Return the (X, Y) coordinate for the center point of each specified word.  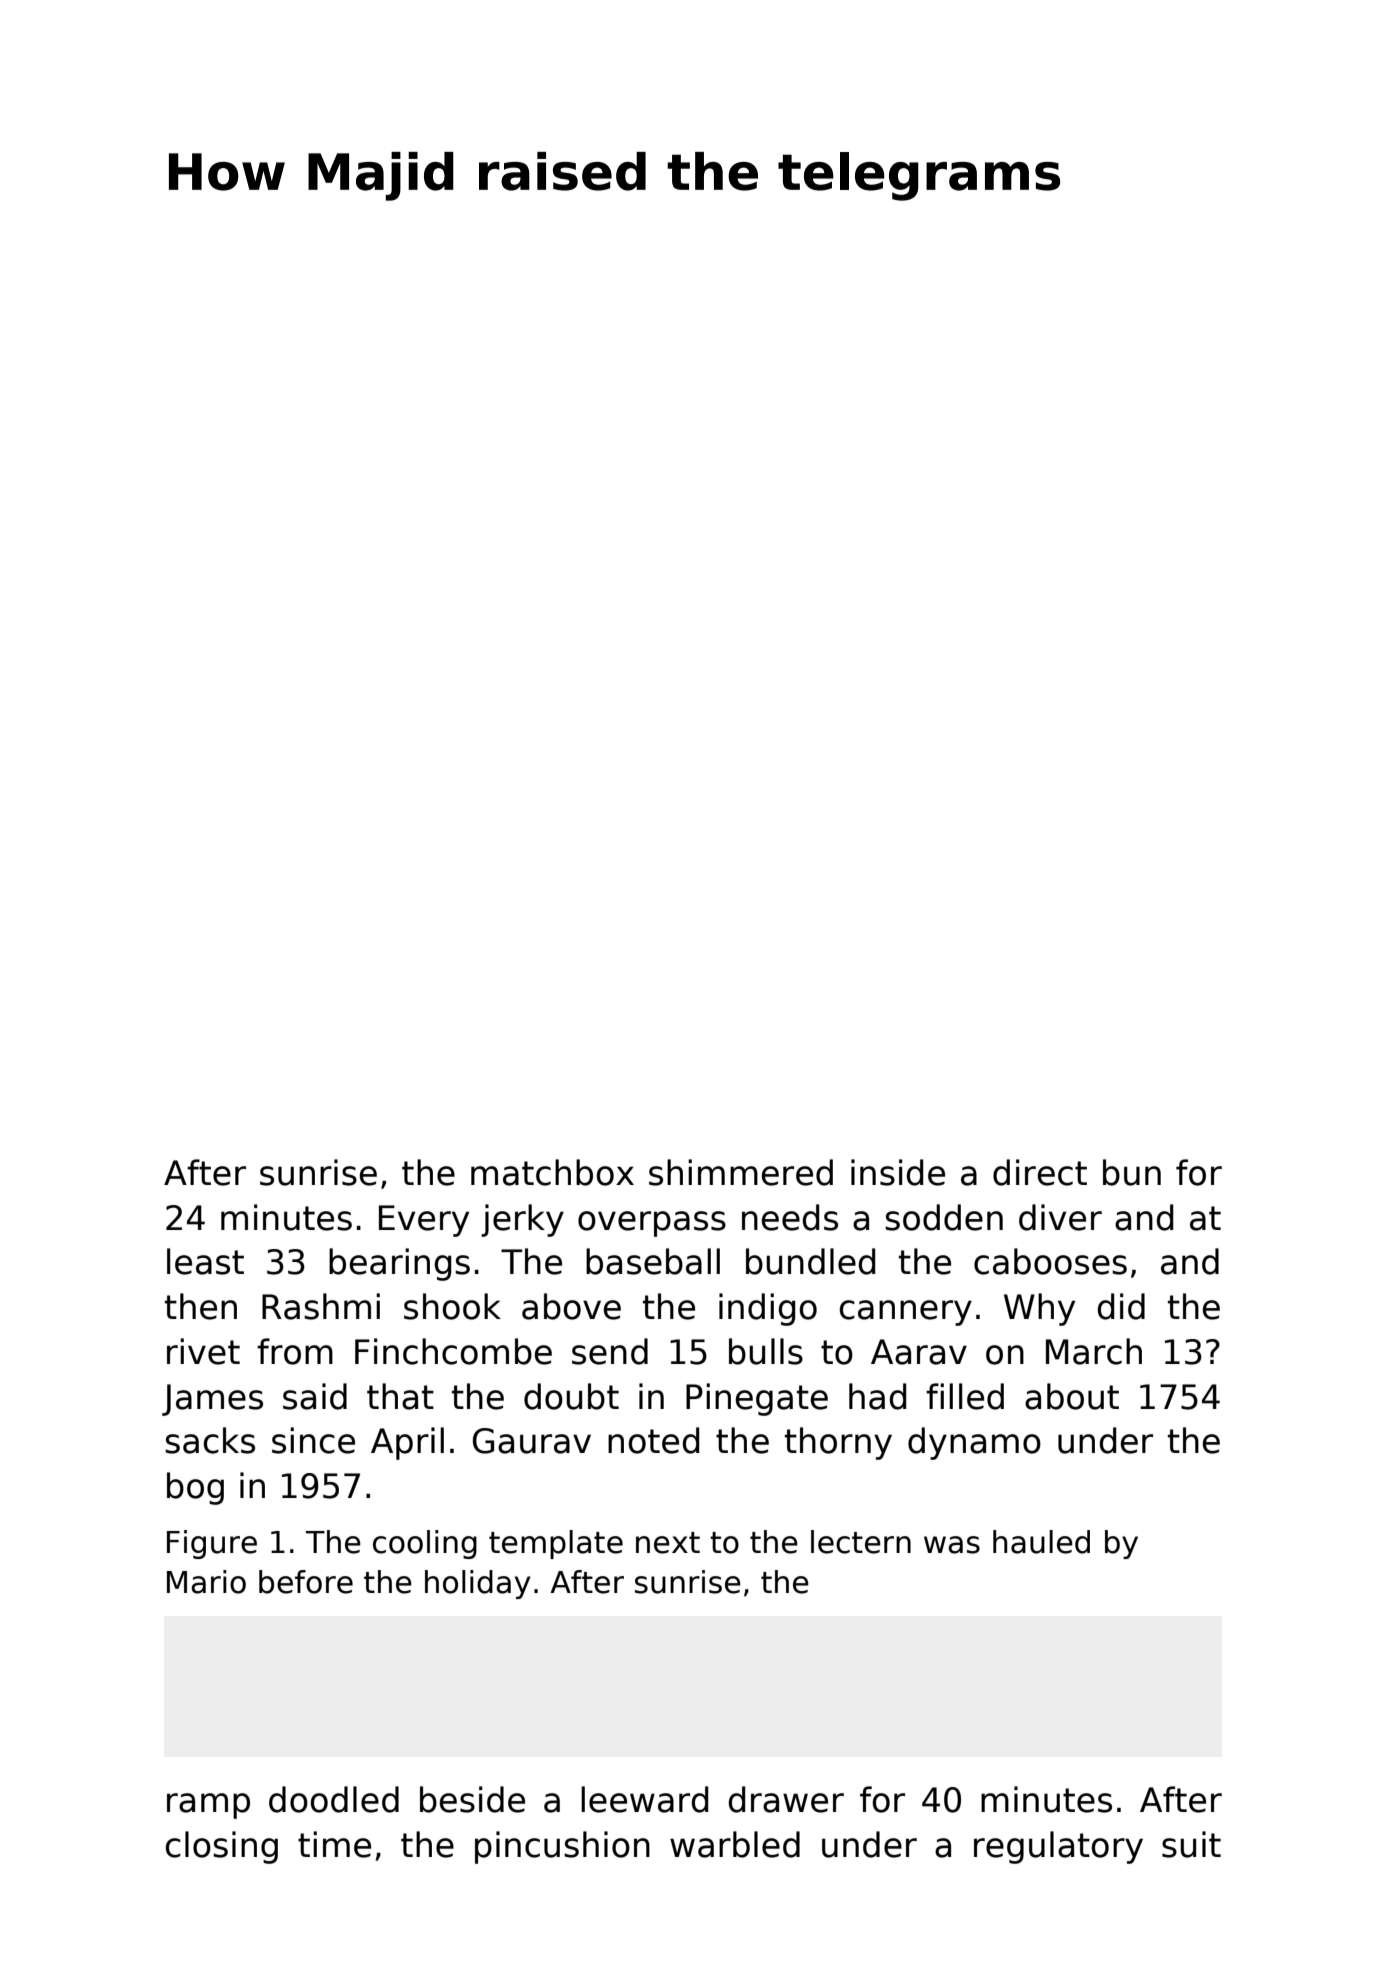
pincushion (562, 1847)
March (1094, 1351)
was (952, 1545)
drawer (786, 1799)
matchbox (552, 1172)
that (400, 1396)
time (334, 1844)
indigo (768, 1309)
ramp (208, 1806)
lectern (861, 1542)
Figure (212, 1544)
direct (1040, 1172)
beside (472, 1799)
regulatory (1058, 1847)
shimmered (741, 1172)
